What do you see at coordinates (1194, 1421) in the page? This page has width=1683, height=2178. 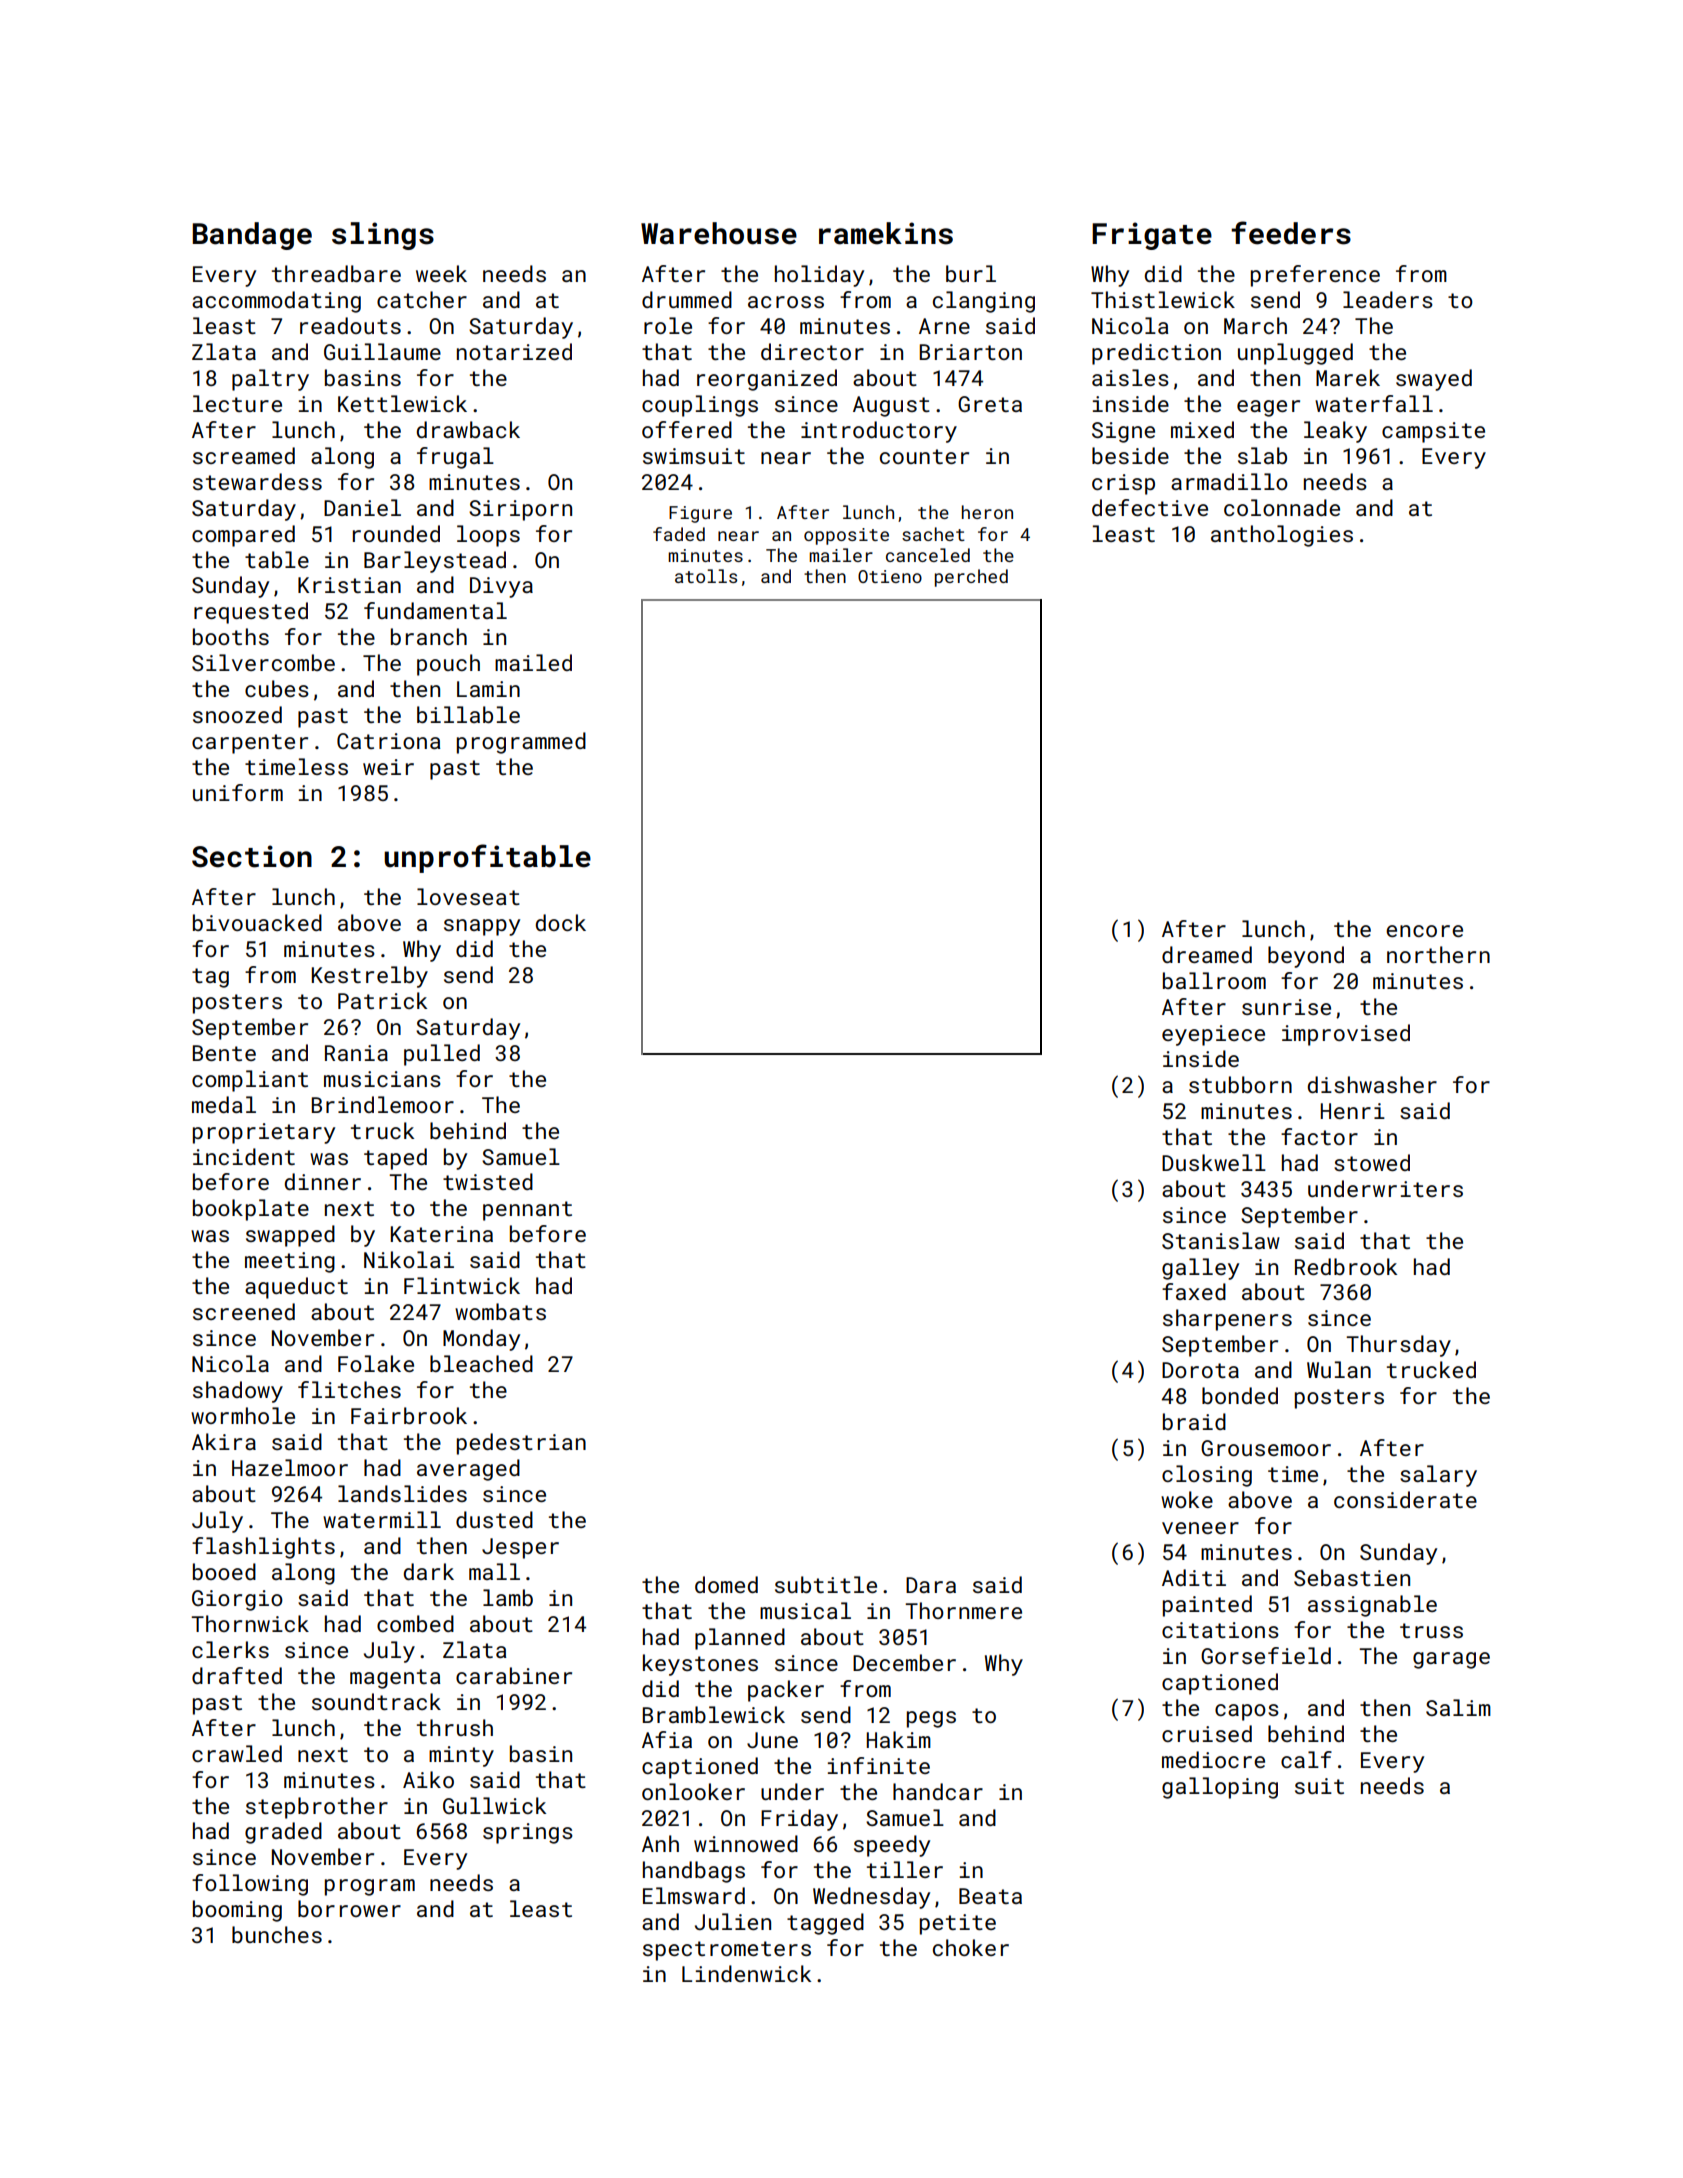 I see `braid` at bounding box center [1194, 1421].
